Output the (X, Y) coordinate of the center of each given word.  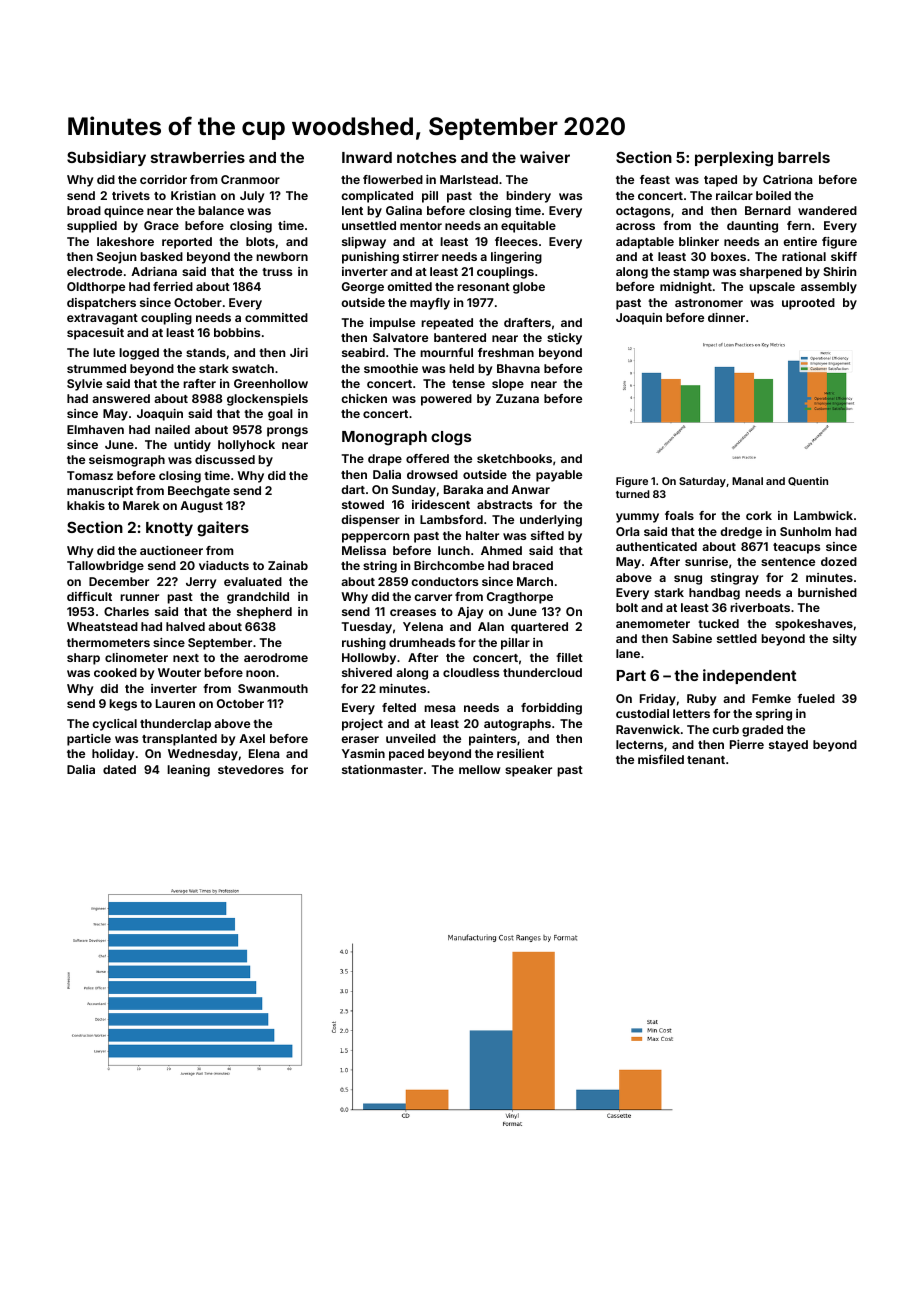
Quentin (808, 481)
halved (185, 626)
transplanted (179, 740)
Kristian (193, 195)
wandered (827, 210)
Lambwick (823, 515)
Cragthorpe (520, 598)
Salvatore (400, 337)
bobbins (237, 332)
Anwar (530, 489)
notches (426, 157)
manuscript (100, 492)
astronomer (709, 303)
